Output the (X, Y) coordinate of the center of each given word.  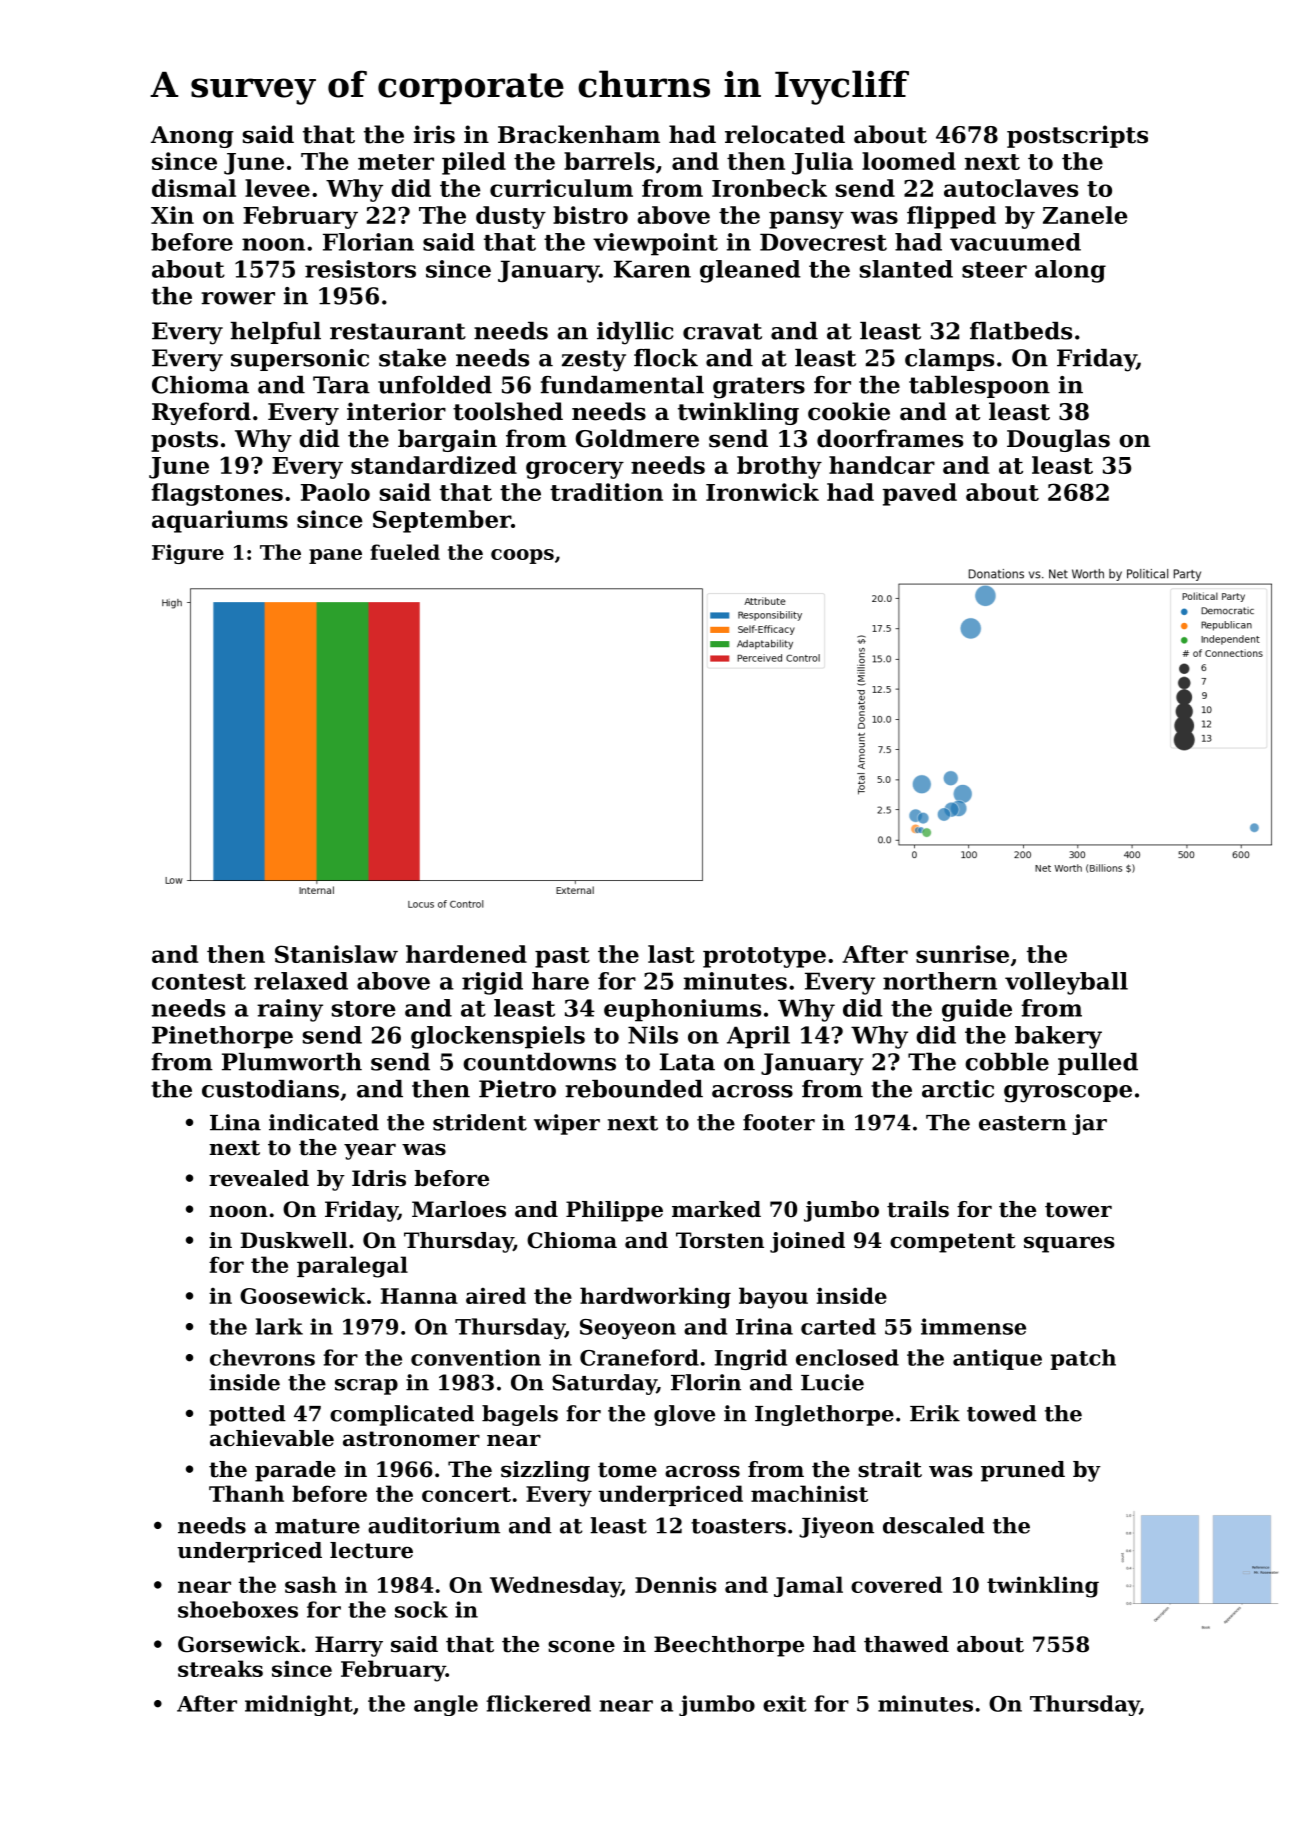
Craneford (639, 1357)
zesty (594, 361)
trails (918, 1209)
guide (977, 1010)
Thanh (246, 1493)
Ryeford (201, 413)
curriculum (561, 188)
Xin (172, 215)
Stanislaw (336, 954)
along (1070, 271)
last (671, 954)
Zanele (1085, 215)
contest (199, 982)
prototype (764, 957)
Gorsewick (239, 1644)
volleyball (1066, 983)
